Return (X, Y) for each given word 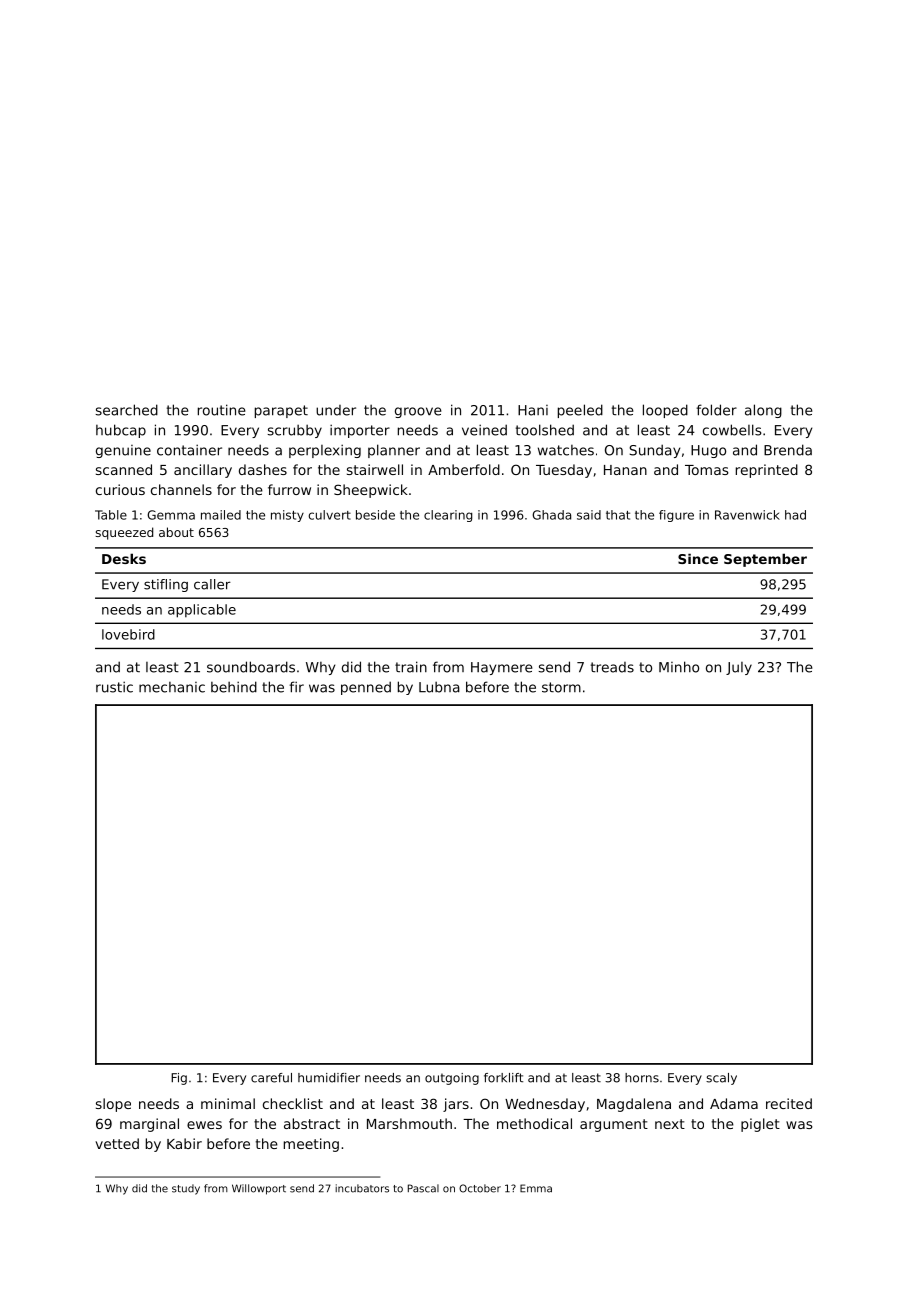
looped (665, 411)
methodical (534, 1123)
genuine (123, 451)
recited (789, 1103)
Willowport (259, 1189)
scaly (721, 1079)
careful (271, 1078)
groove (418, 412)
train (411, 667)
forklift (503, 1078)
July (739, 668)
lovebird (128, 634)
